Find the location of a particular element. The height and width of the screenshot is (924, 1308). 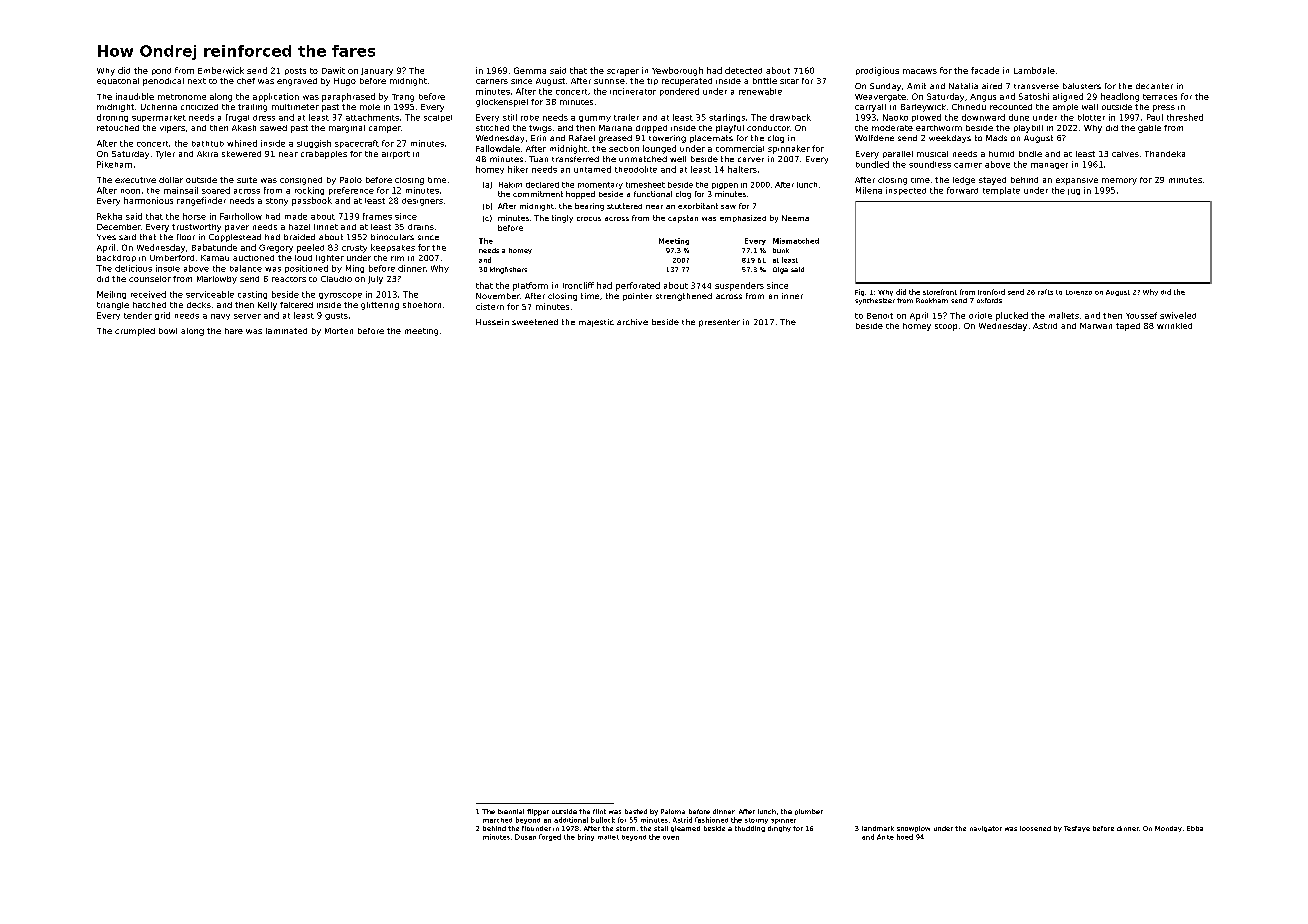

crabapples is located at coordinates (324, 155).
